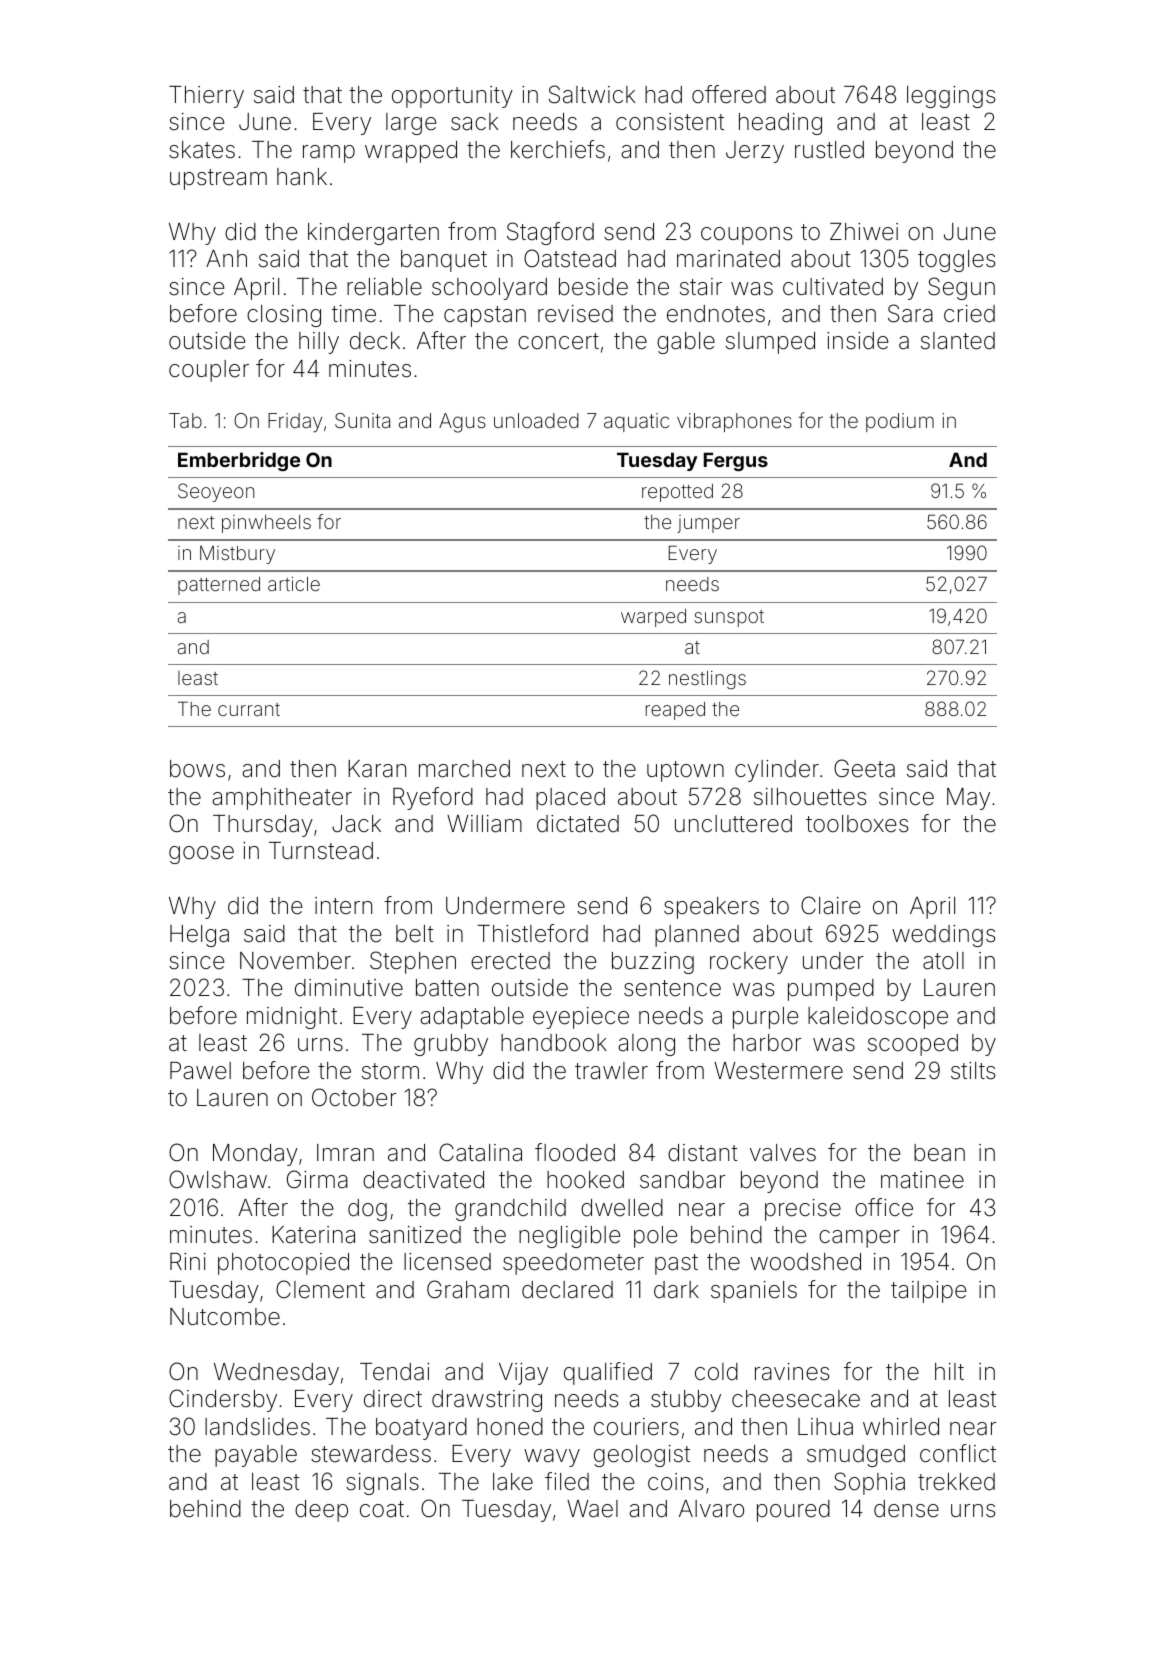 Image resolution: width=1165 pixels, height=1654 pixels. I want to click on Thierry, so click(206, 97).
